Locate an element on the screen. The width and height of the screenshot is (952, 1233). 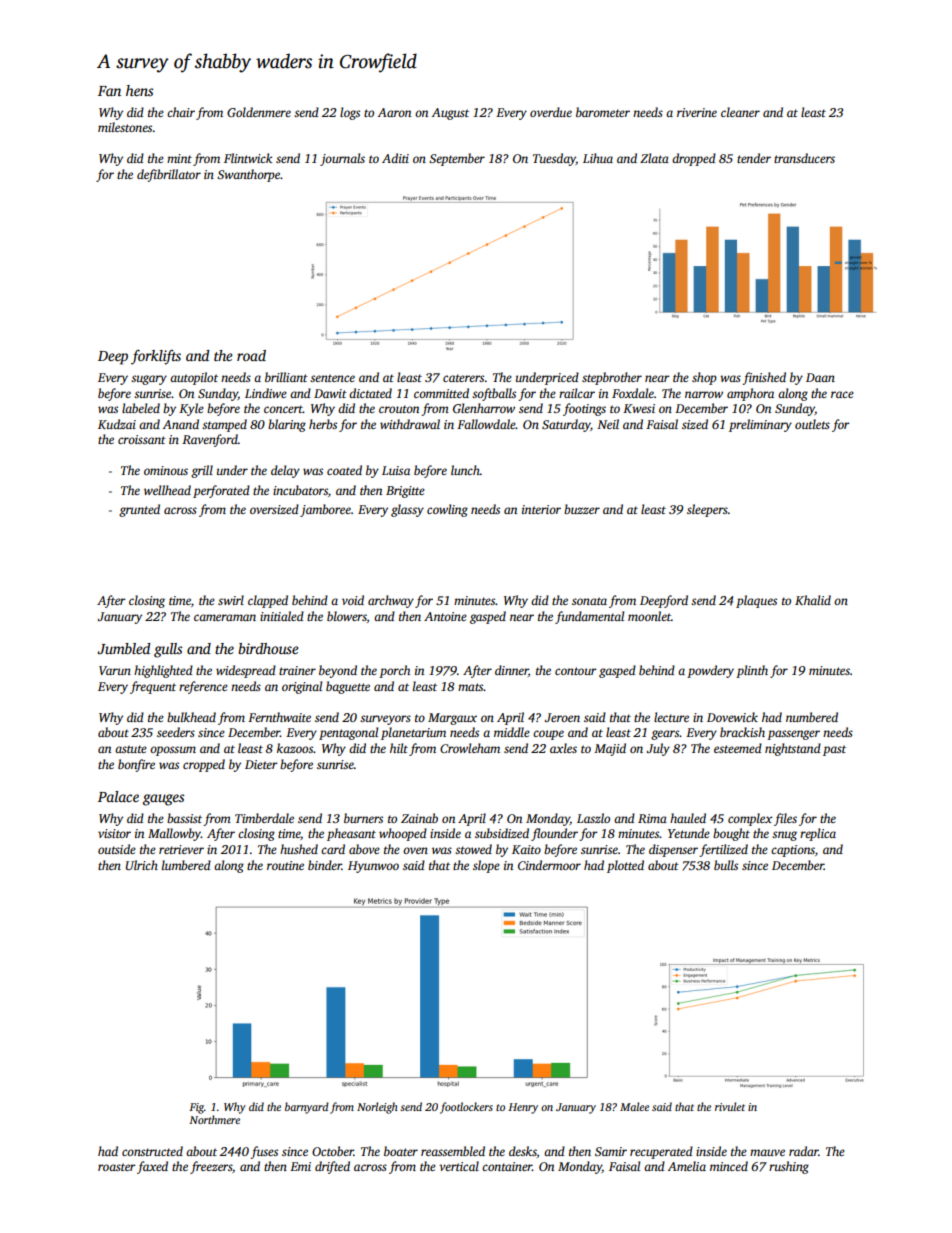
barometer is located at coordinates (603, 112).
